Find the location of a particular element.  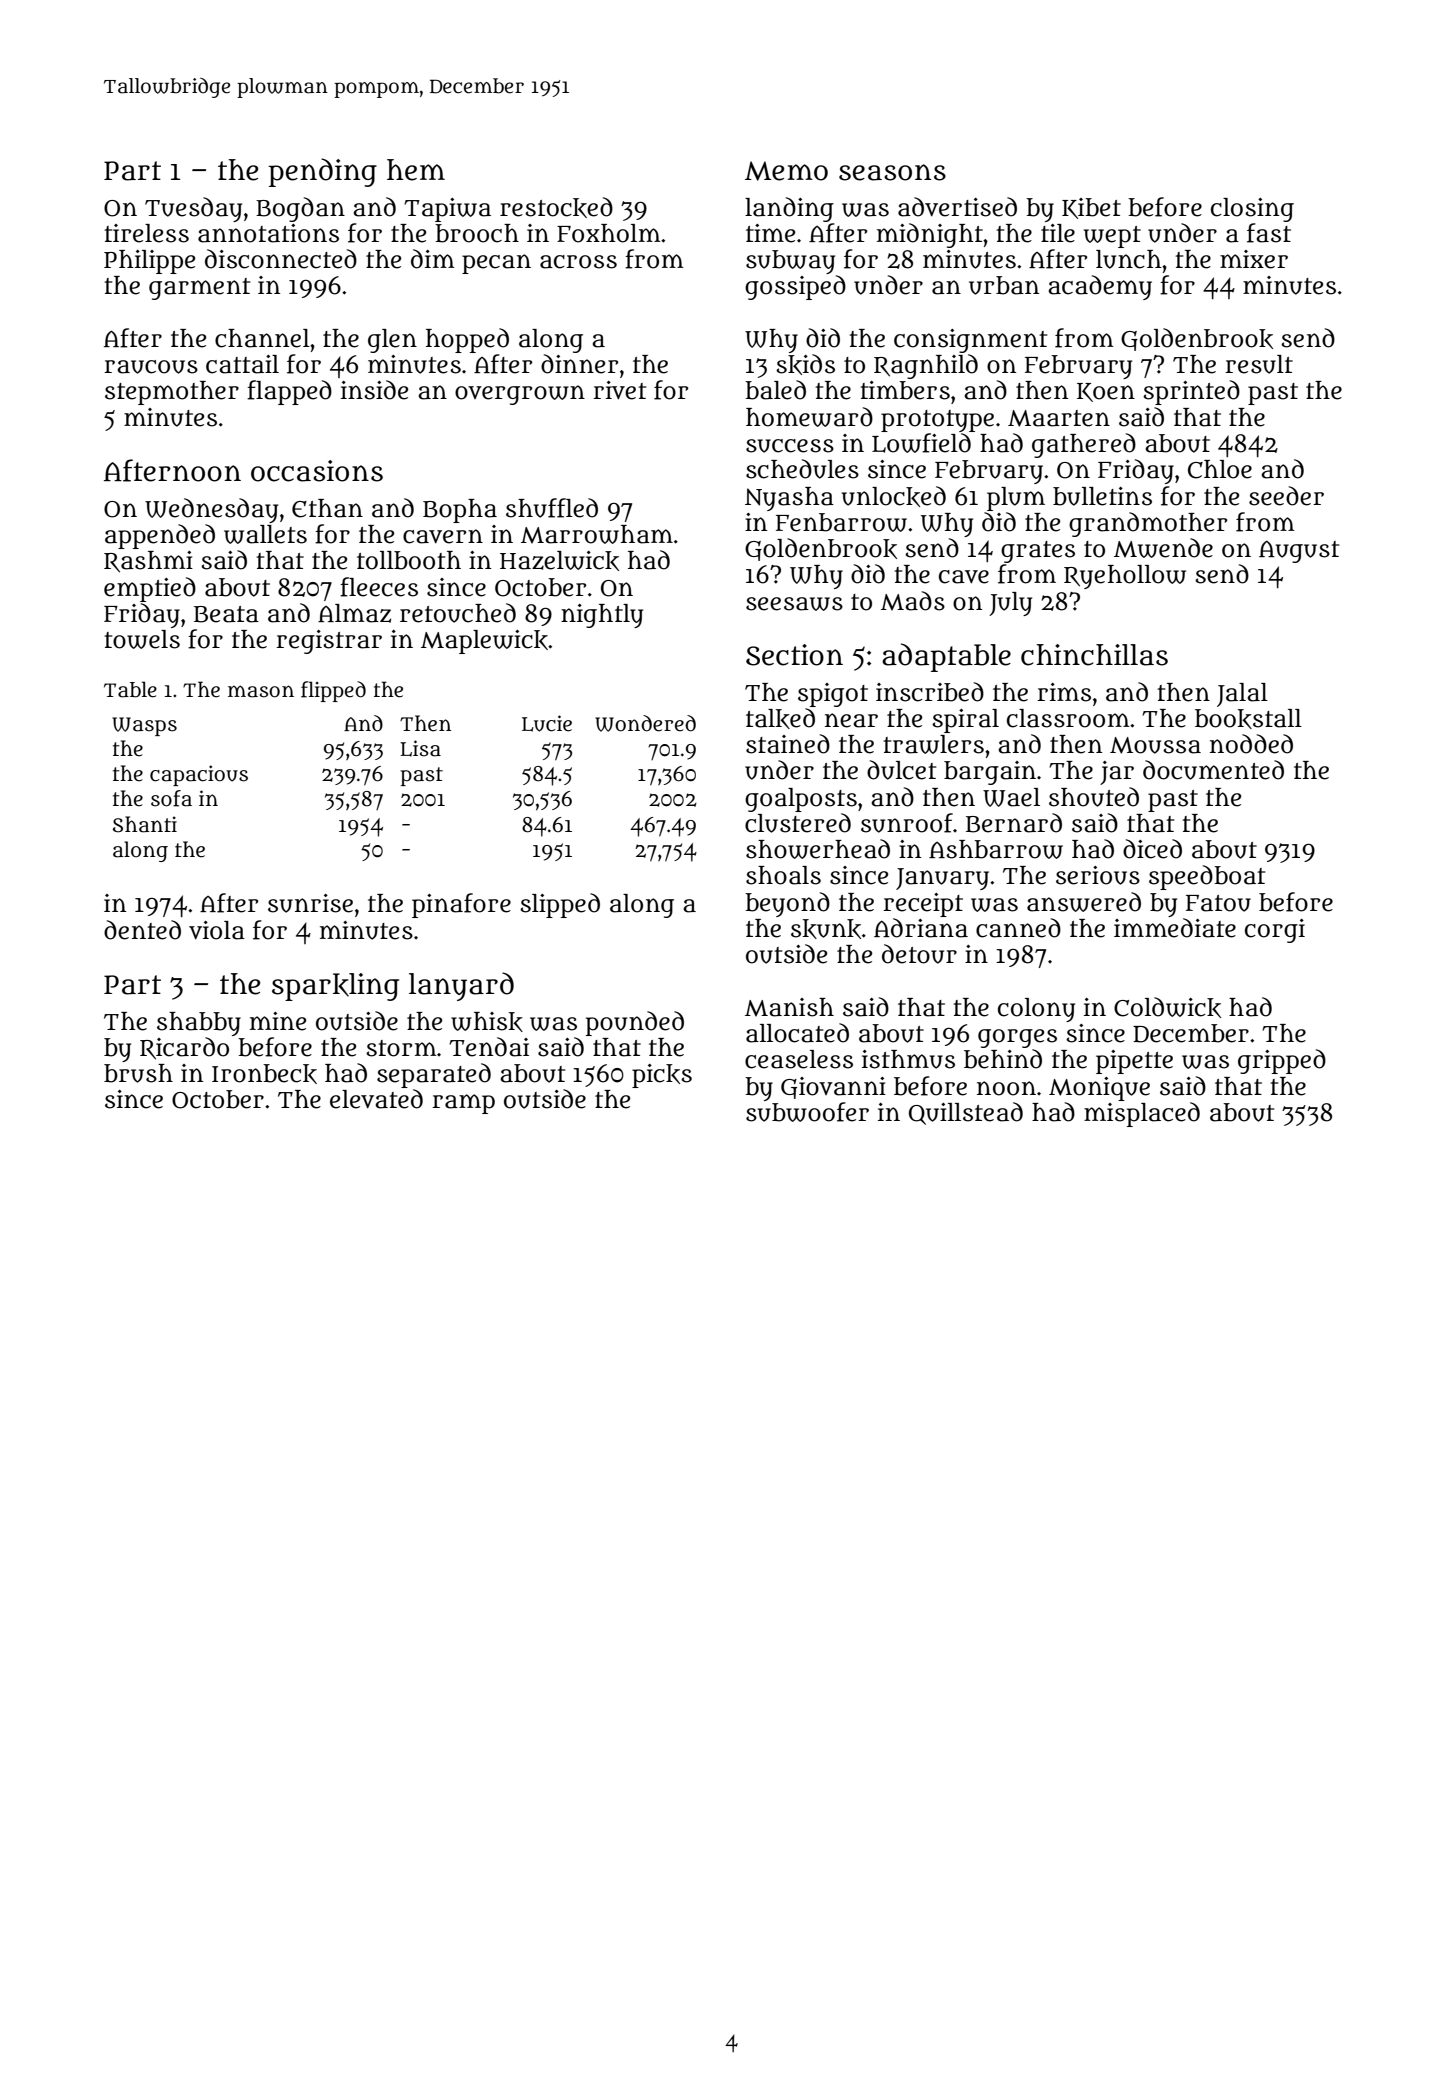

August is located at coordinates (1299, 551).
